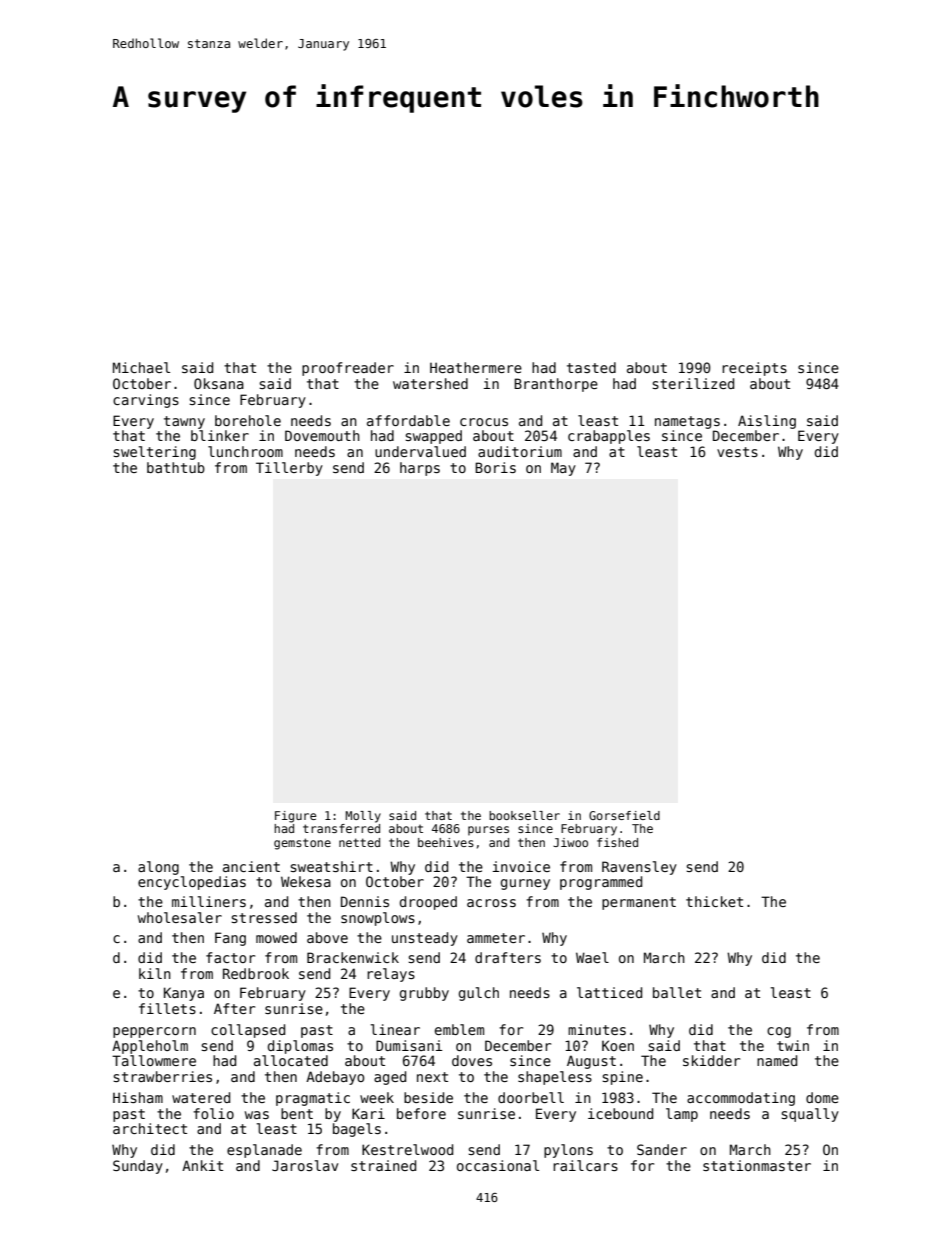 This image has height=1233, width=952. What do you see at coordinates (757, 1165) in the image?
I see `stationmaster` at bounding box center [757, 1165].
